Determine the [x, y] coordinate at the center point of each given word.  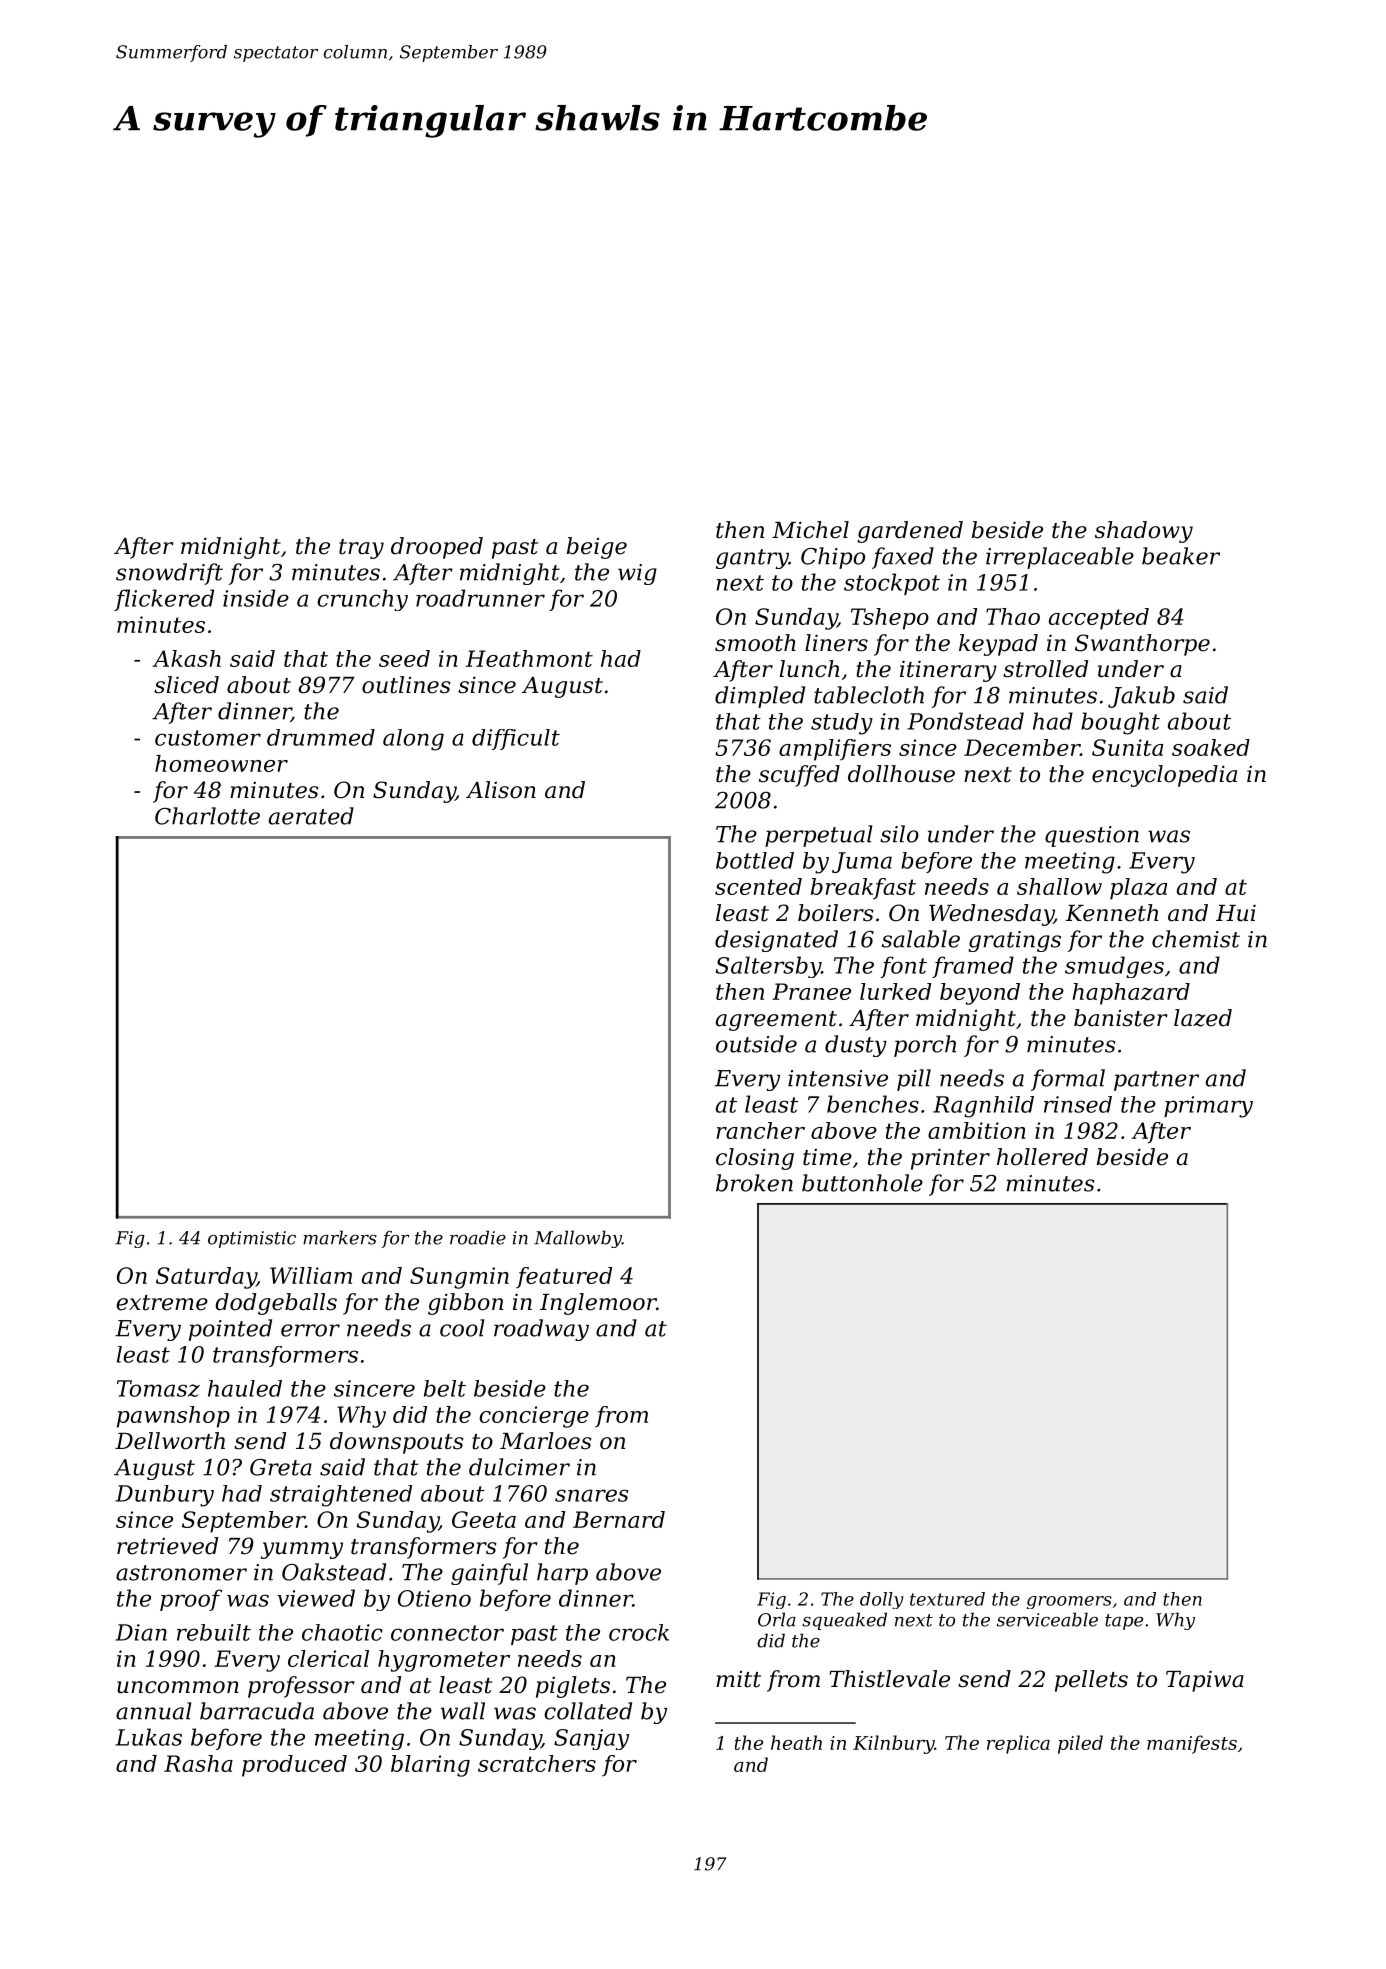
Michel [810, 530]
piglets [573, 1687]
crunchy [362, 600]
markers [340, 1237]
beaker [1181, 556]
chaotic [342, 1632]
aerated [311, 816]
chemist [1196, 939]
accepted [1099, 619]
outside [756, 1044]
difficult [516, 739]
